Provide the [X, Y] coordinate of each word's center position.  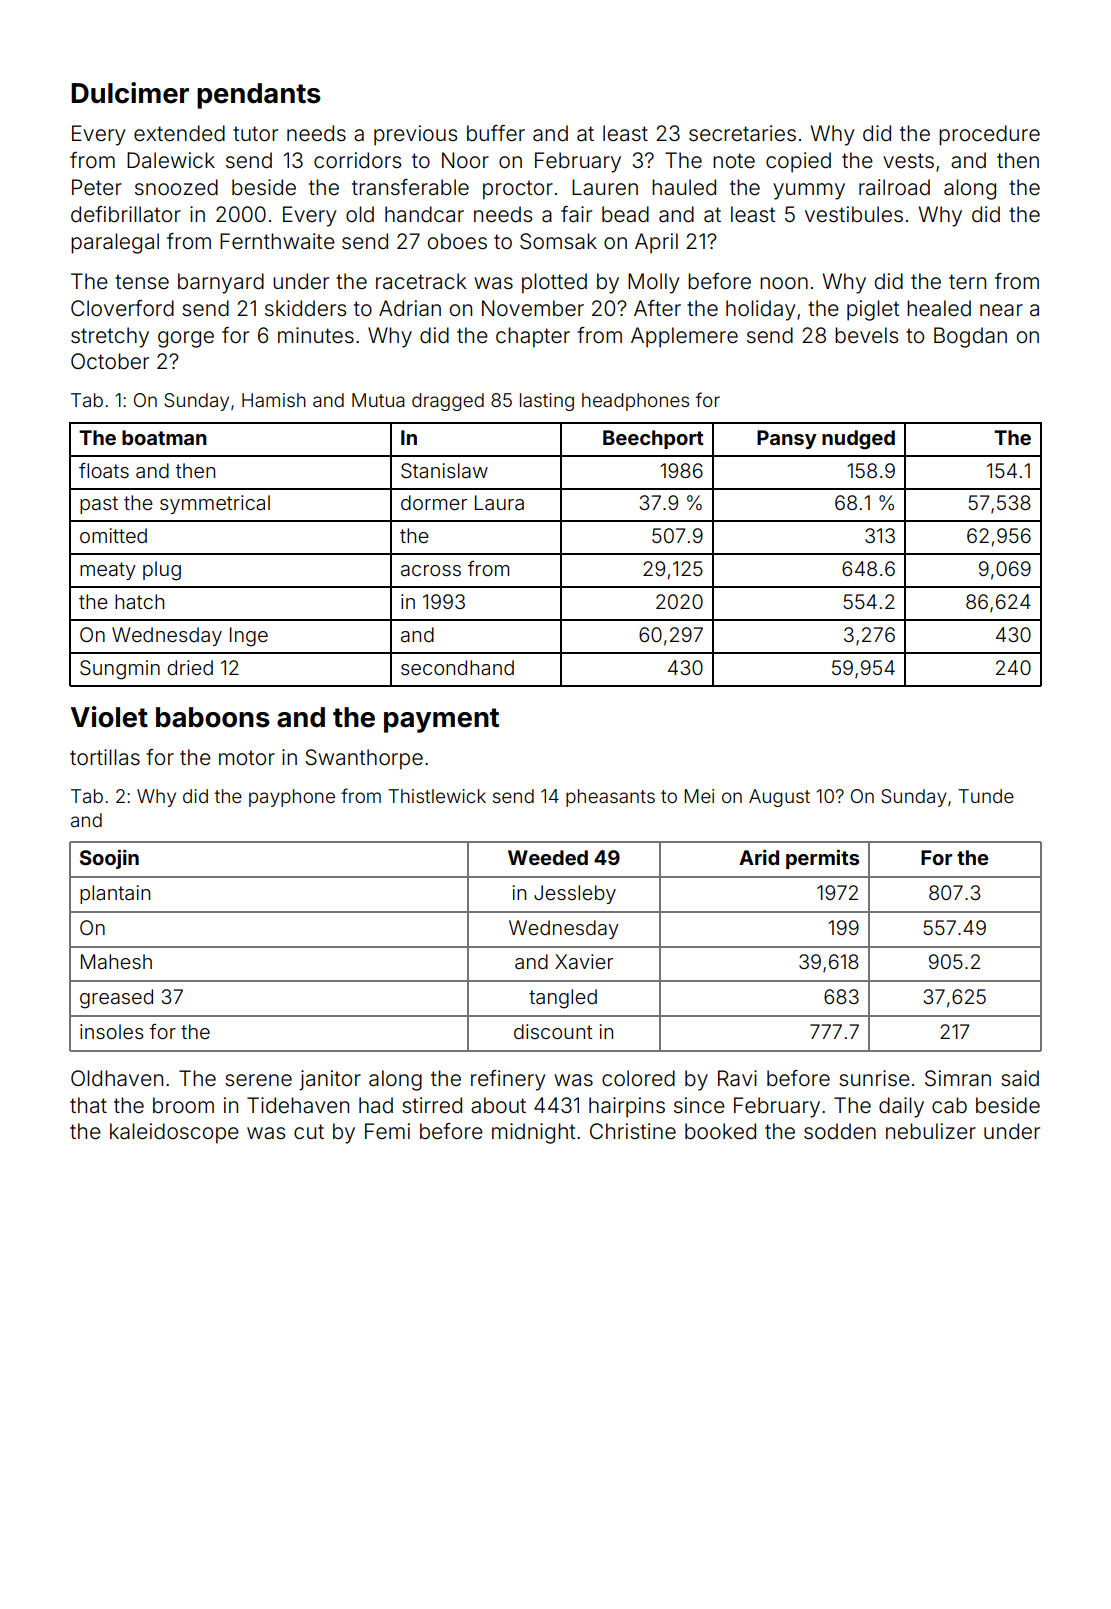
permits [822, 859]
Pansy [787, 439]
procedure [989, 135]
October [110, 361]
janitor [330, 1080]
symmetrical [215, 504]
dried [190, 667]
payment [441, 720]
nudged [858, 440]
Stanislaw [444, 471]
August [779, 798]
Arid [759, 857]
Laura [499, 502]
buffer [496, 133]
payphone [292, 798]
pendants [259, 96]
